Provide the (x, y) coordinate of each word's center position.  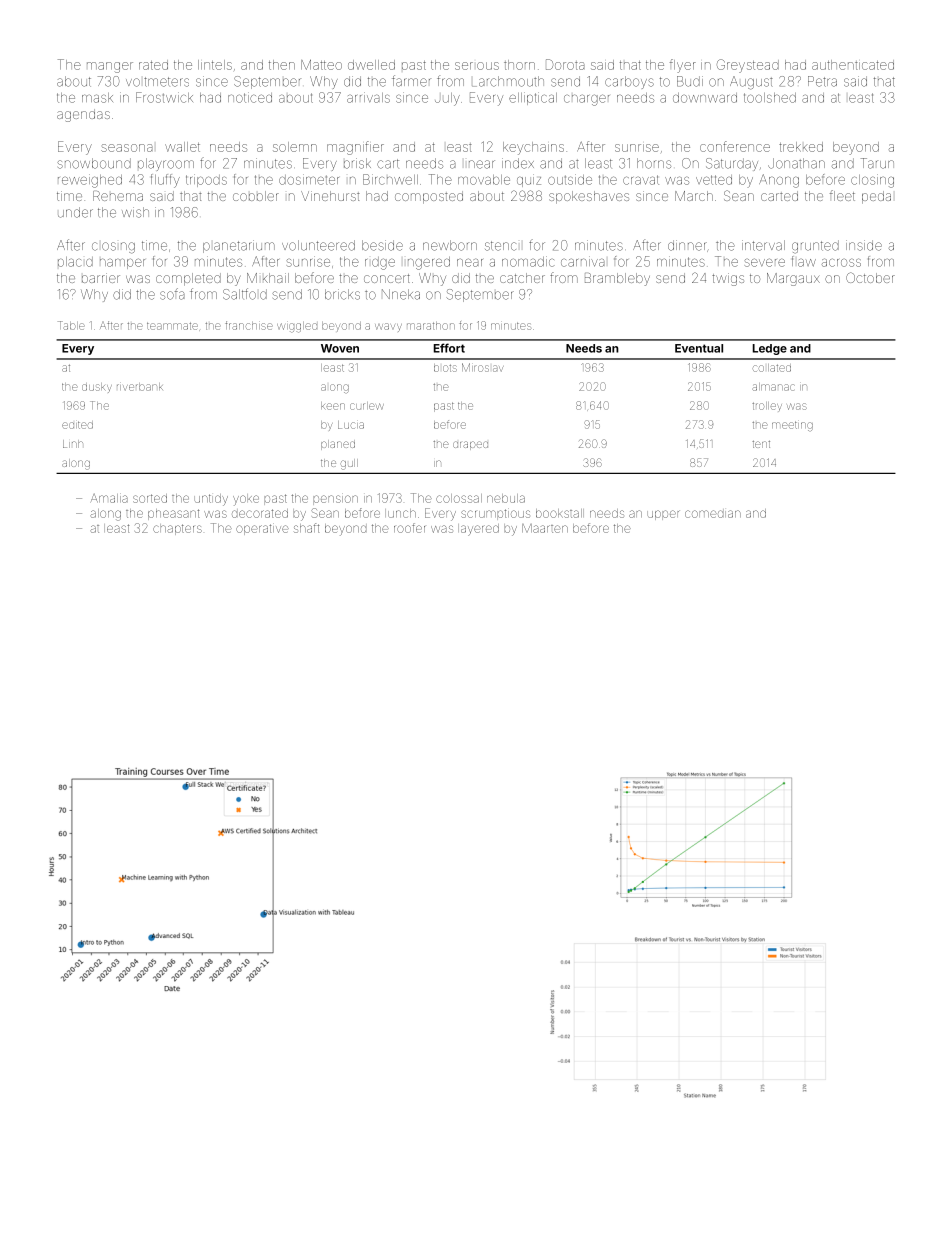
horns (654, 163)
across (841, 263)
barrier (101, 278)
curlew (367, 406)
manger (110, 67)
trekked (801, 147)
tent (761, 444)
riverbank (140, 387)
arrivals (368, 97)
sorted (150, 498)
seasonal (127, 148)
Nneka (401, 294)
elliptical (533, 98)
